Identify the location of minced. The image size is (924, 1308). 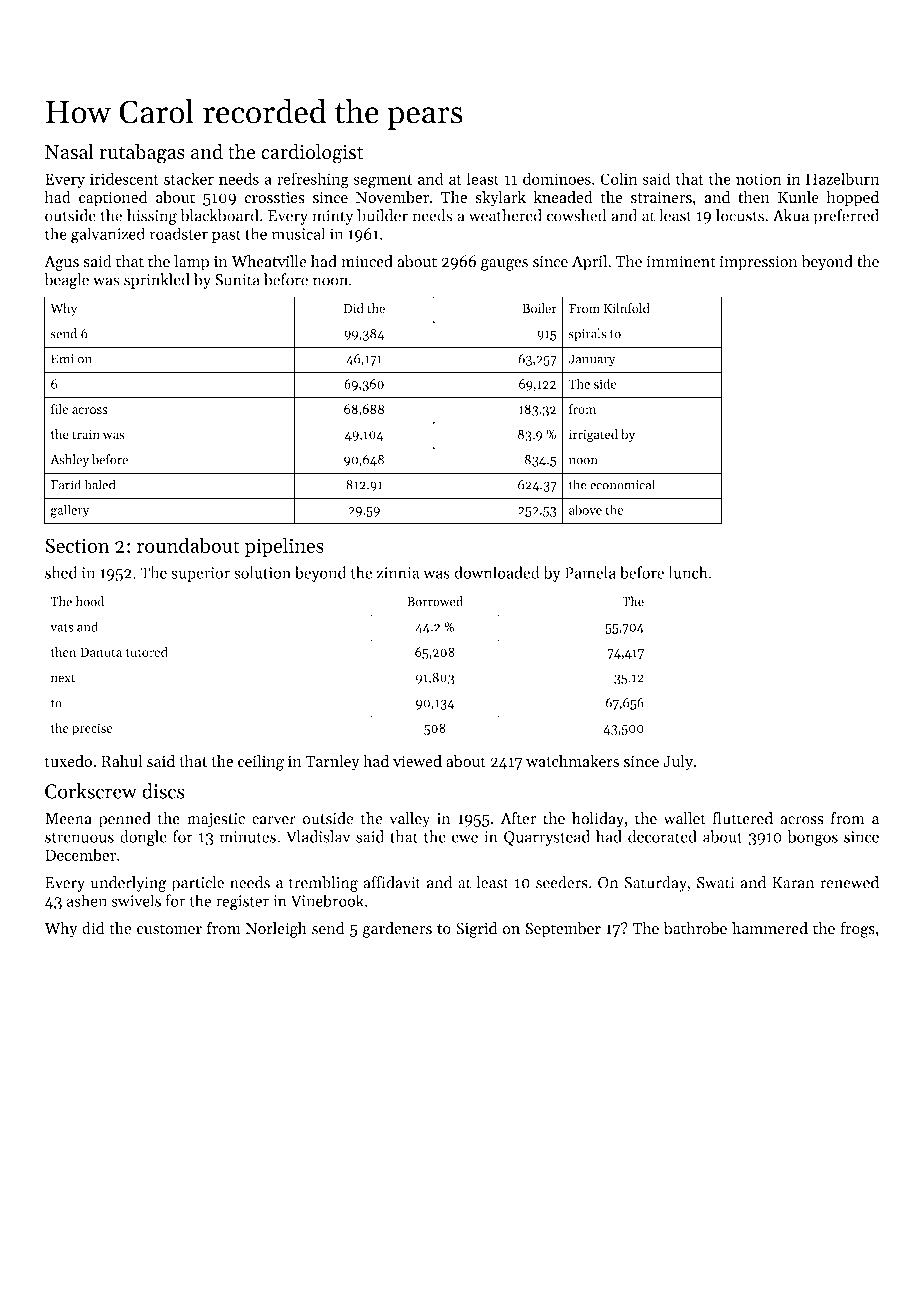
(367, 261).
